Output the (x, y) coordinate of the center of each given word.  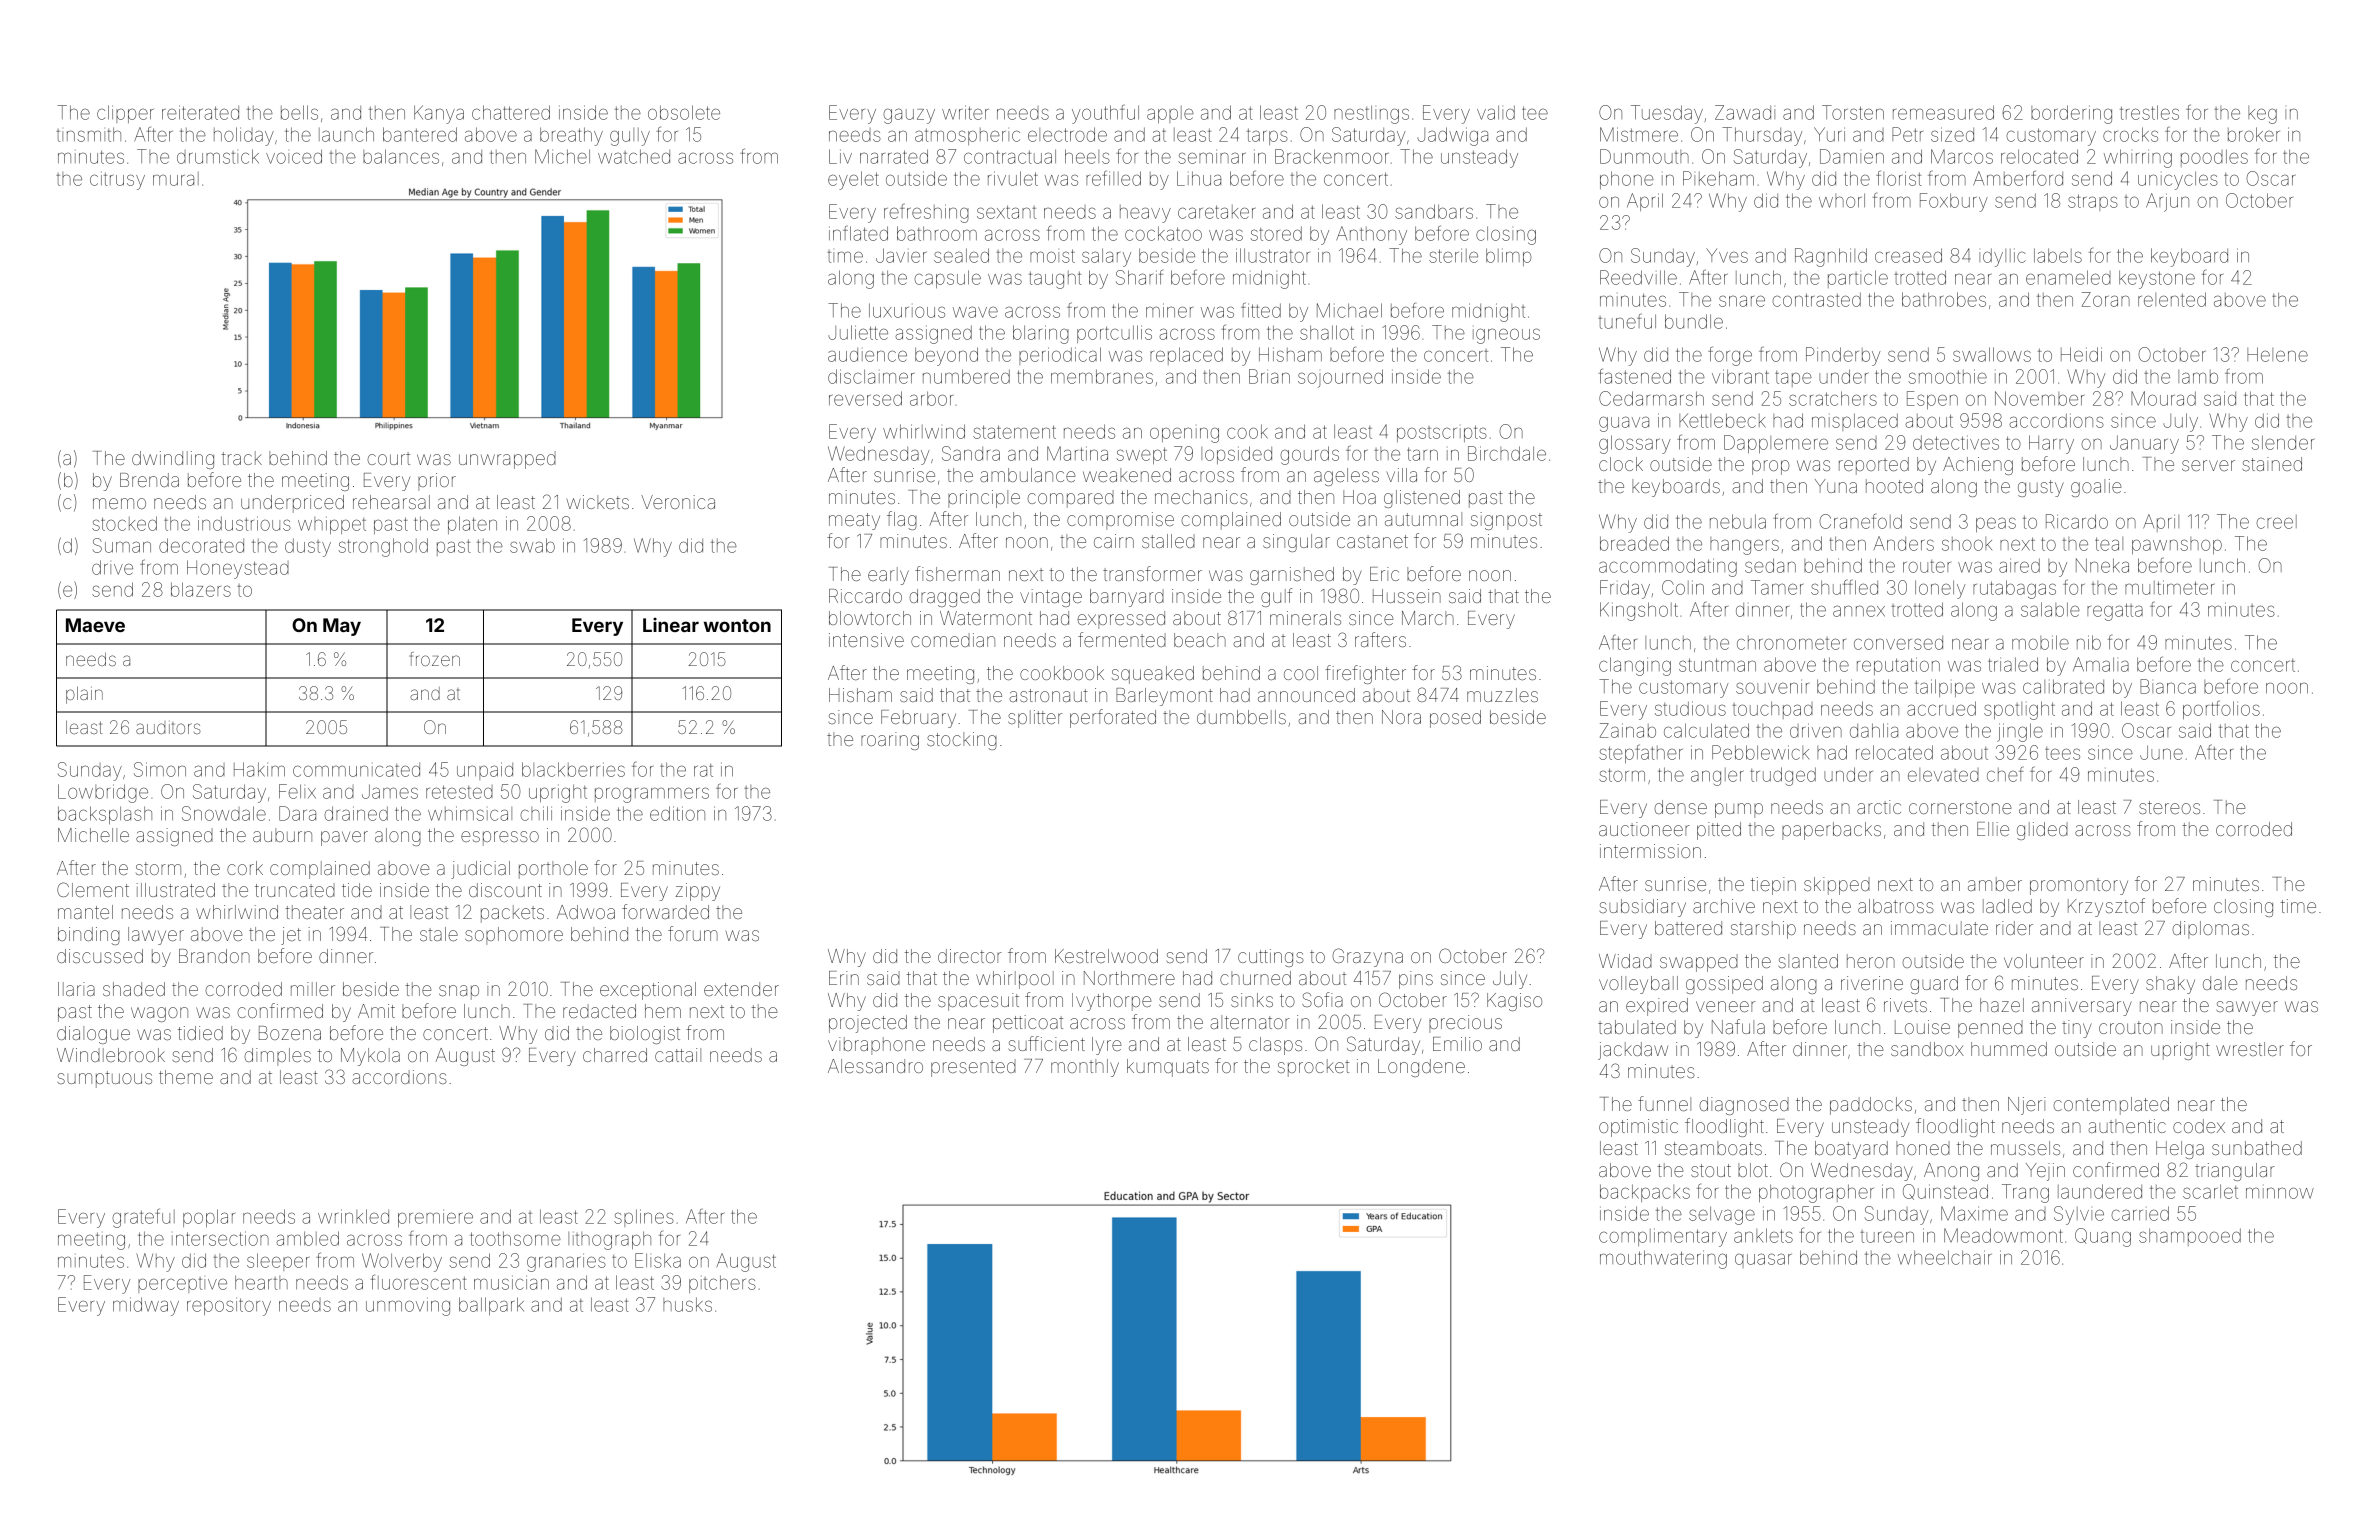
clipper (125, 114)
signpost (1506, 521)
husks (687, 1304)
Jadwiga (1452, 136)
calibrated (2063, 686)
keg (2262, 115)
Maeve (95, 625)
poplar (209, 1218)
